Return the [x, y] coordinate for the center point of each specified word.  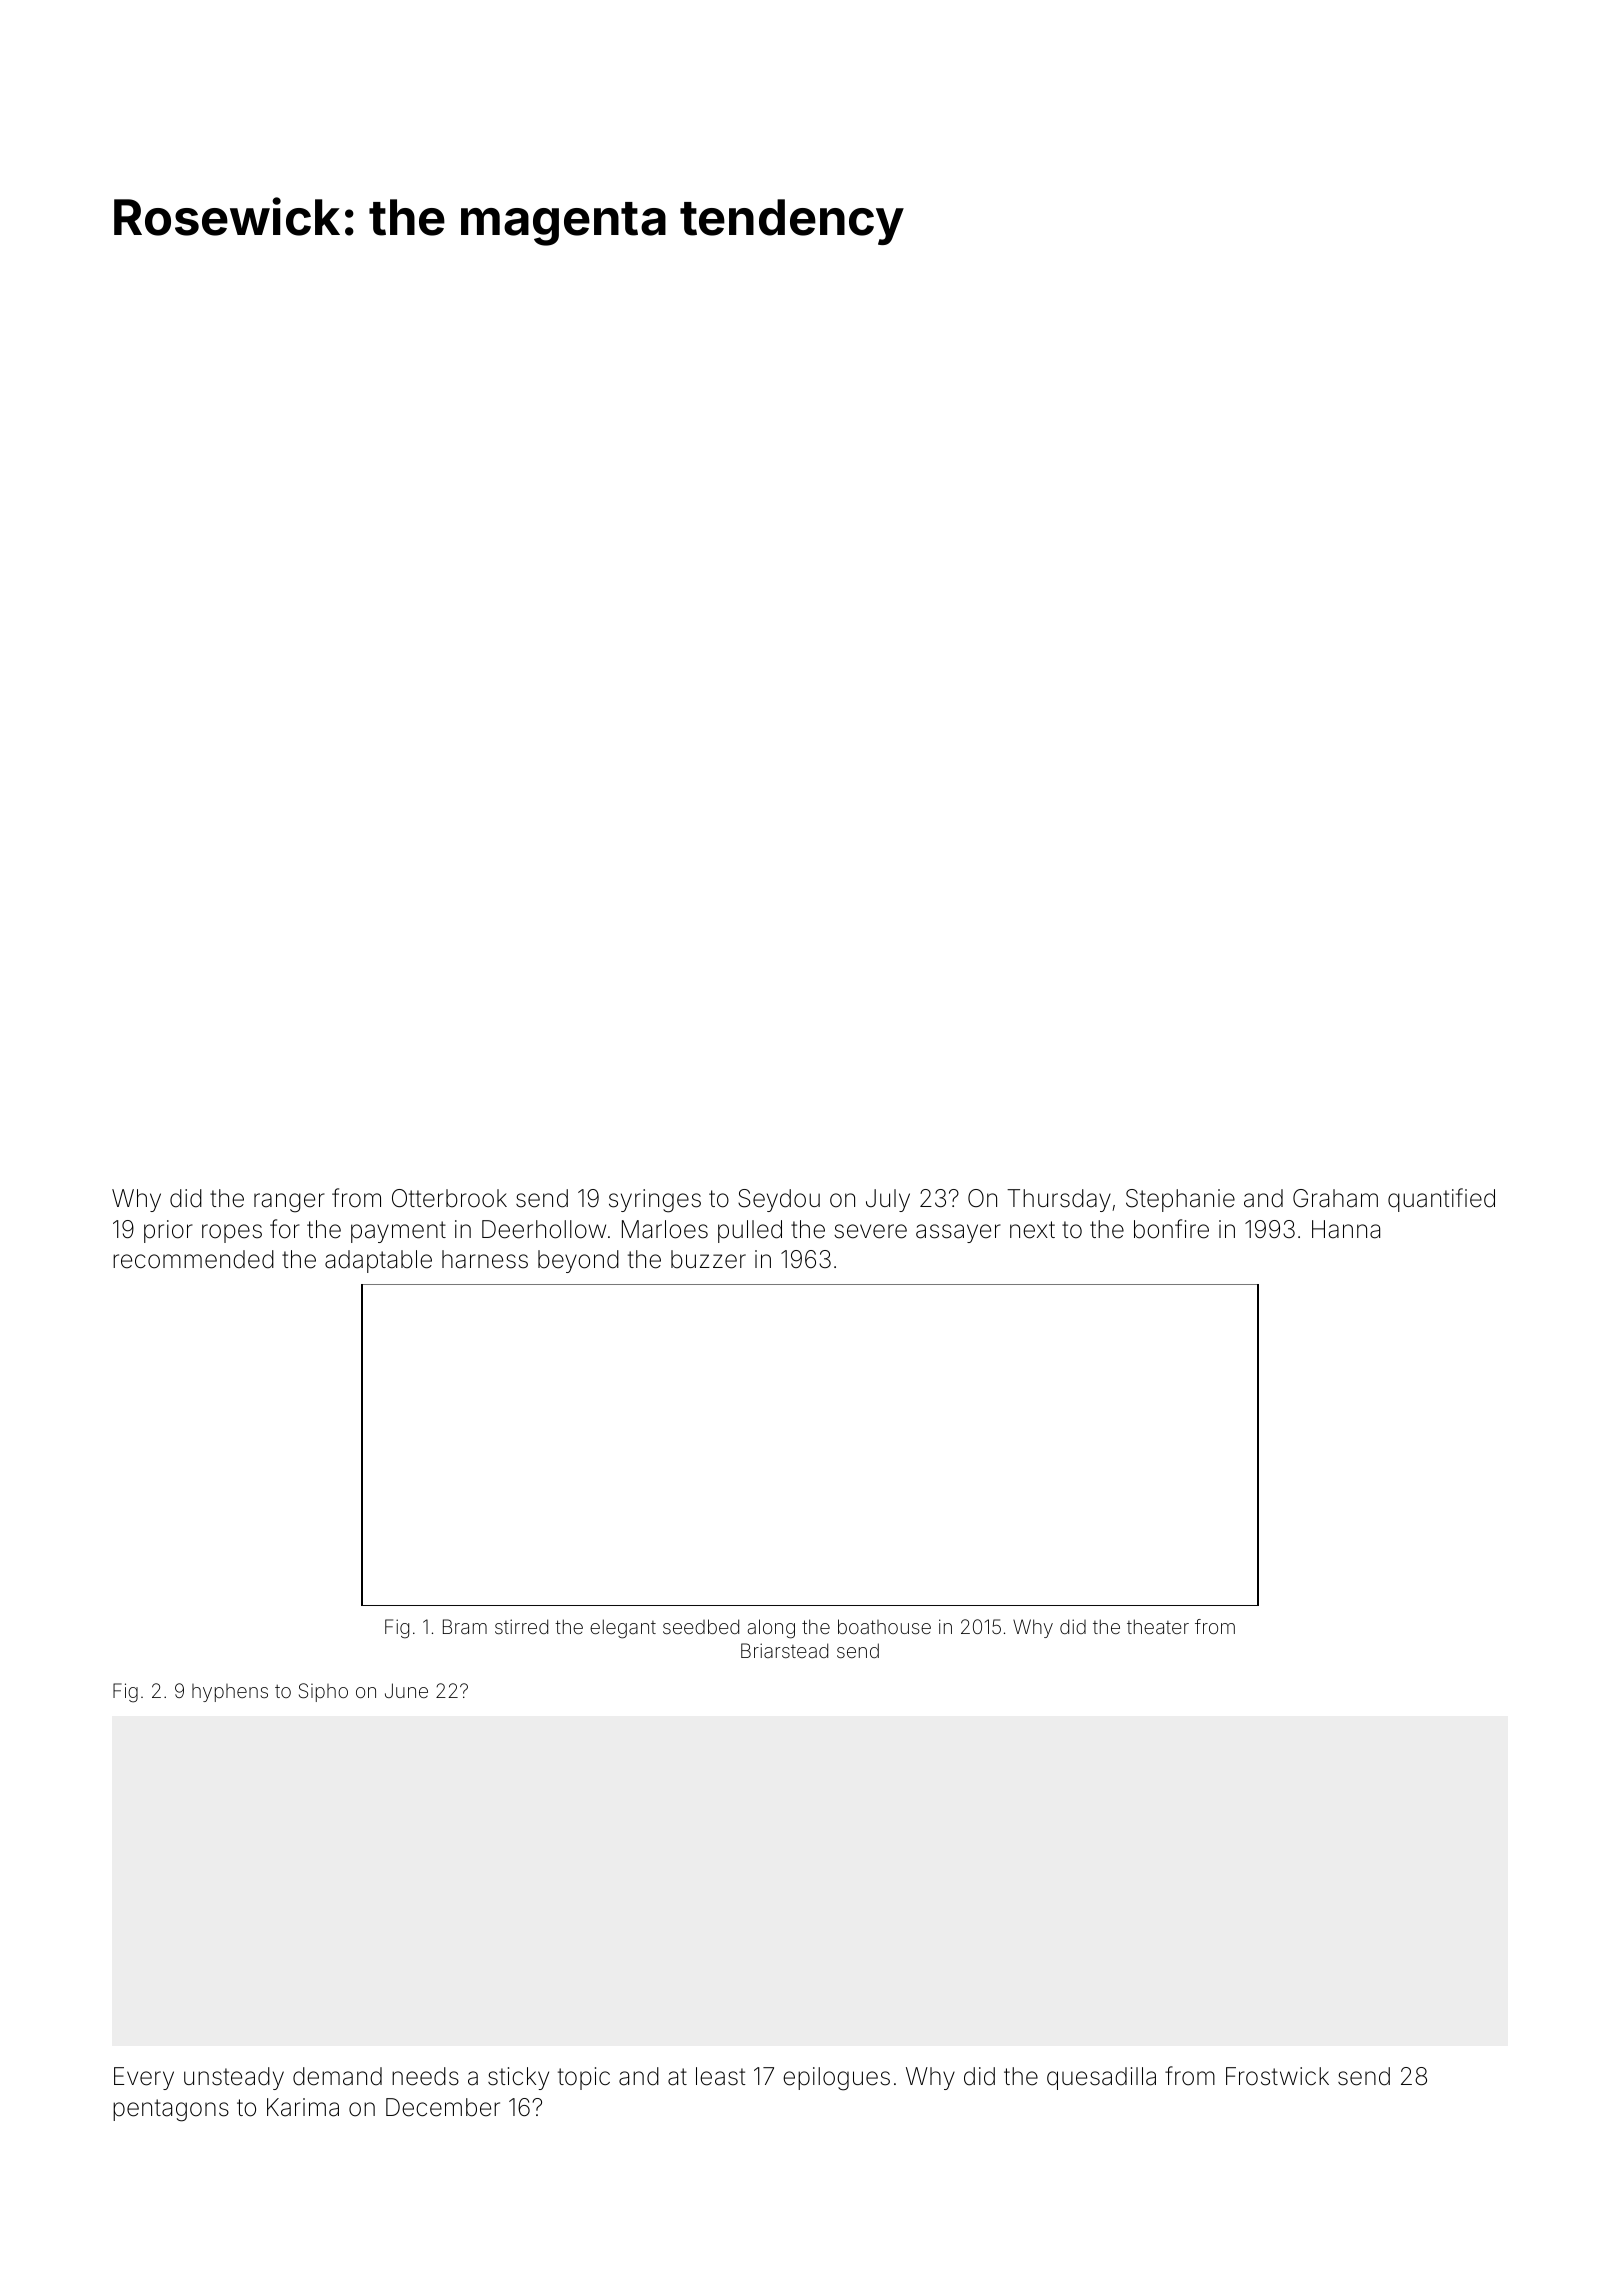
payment [398, 1232]
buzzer [708, 1259]
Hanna [1346, 1229]
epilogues [836, 2079]
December [443, 2107]
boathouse [884, 1626]
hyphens [230, 1693]
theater [1158, 1626]
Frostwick [1277, 2076]
